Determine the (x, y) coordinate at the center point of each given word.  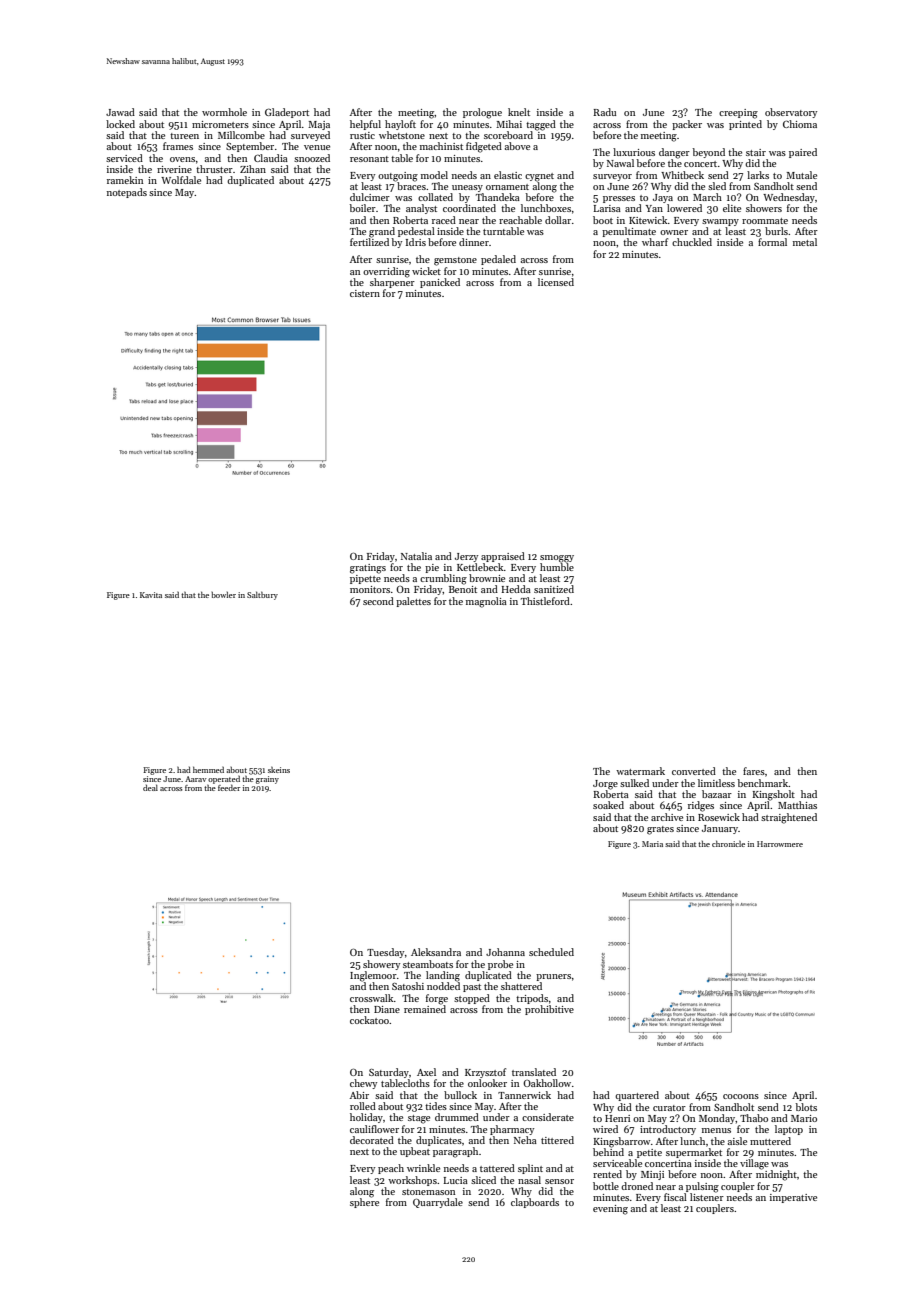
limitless (716, 783)
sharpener (392, 283)
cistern (365, 293)
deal (150, 787)
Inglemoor (373, 976)
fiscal (675, 1197)
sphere (364, 1203)
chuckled (692, 242)
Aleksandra (436, 952)
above (517, 146)
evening (610, 1210)
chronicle (728, 843)
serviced (124, 158)
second (378, 601)
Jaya (663, 198)
